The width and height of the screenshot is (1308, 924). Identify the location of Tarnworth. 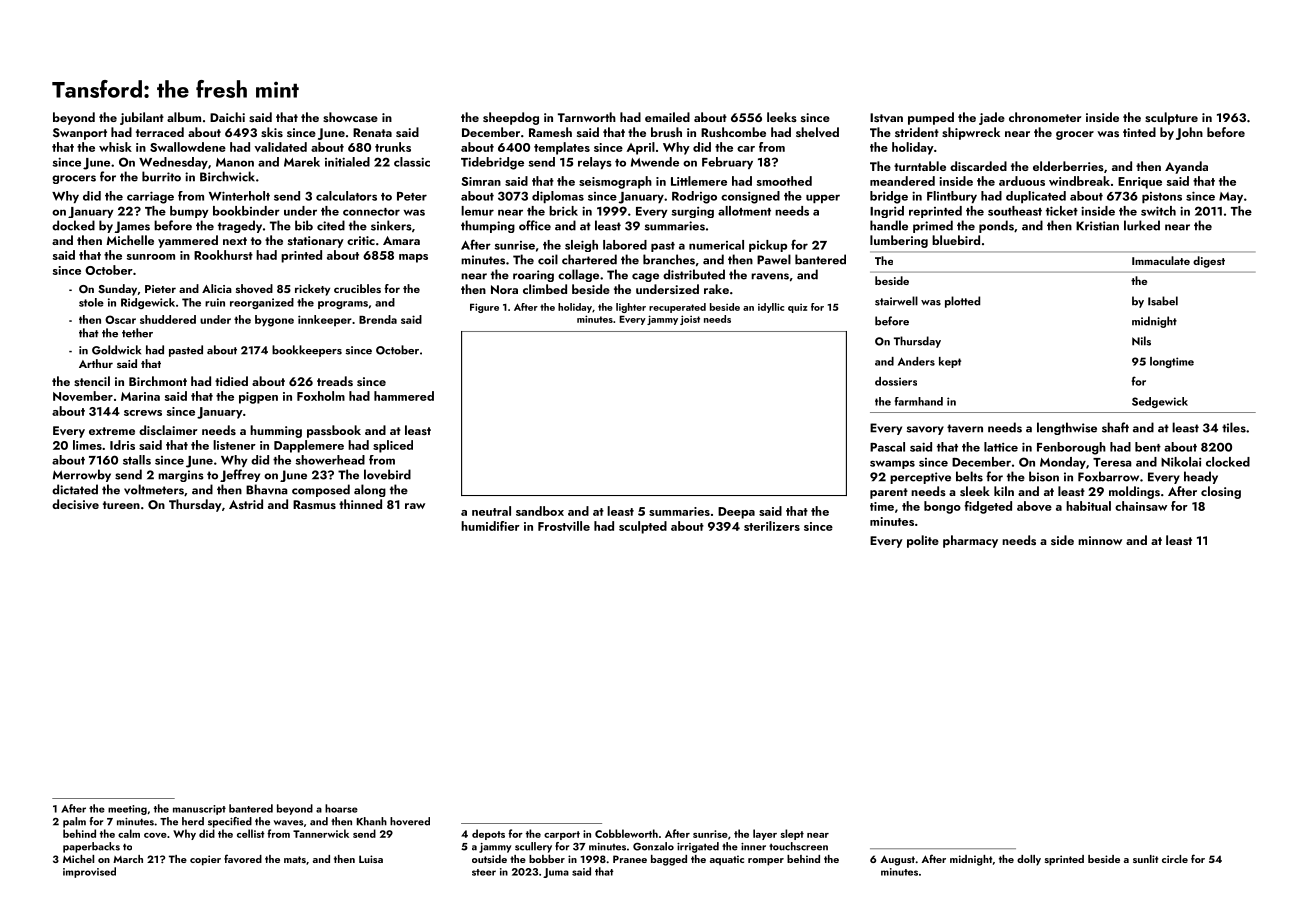
(587, 117).
